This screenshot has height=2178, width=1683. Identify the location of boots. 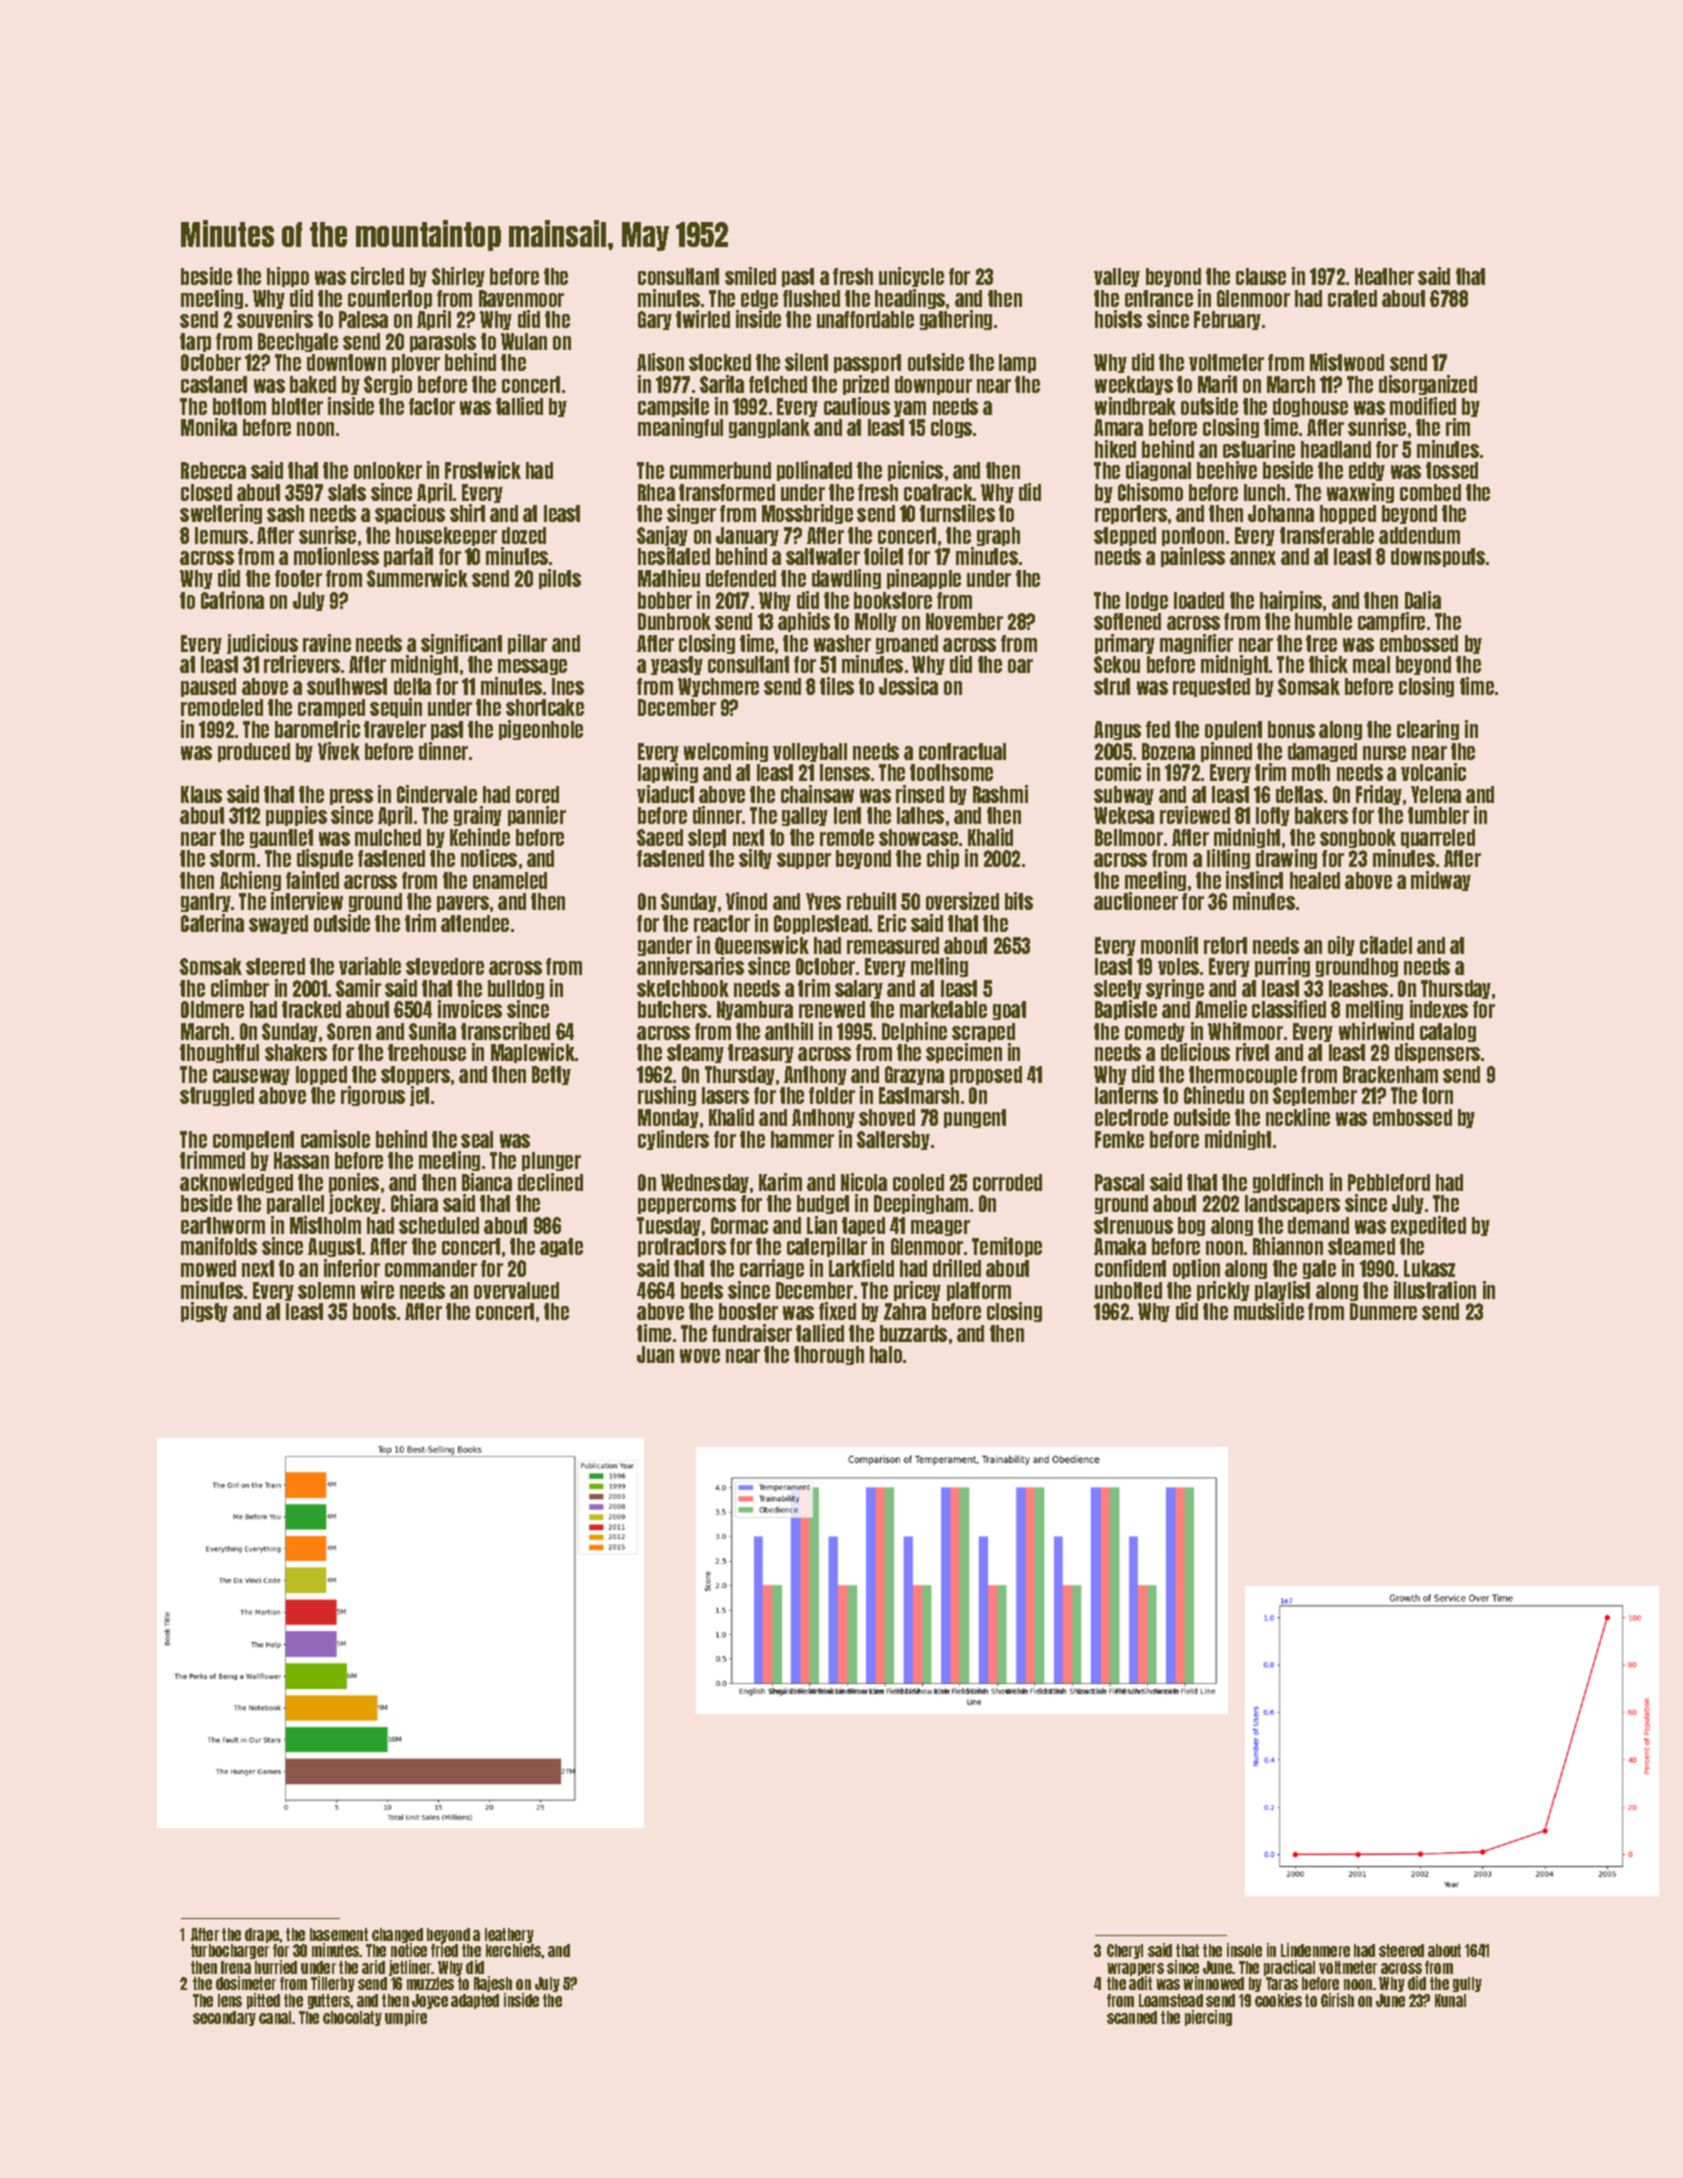
(374, 1311).
